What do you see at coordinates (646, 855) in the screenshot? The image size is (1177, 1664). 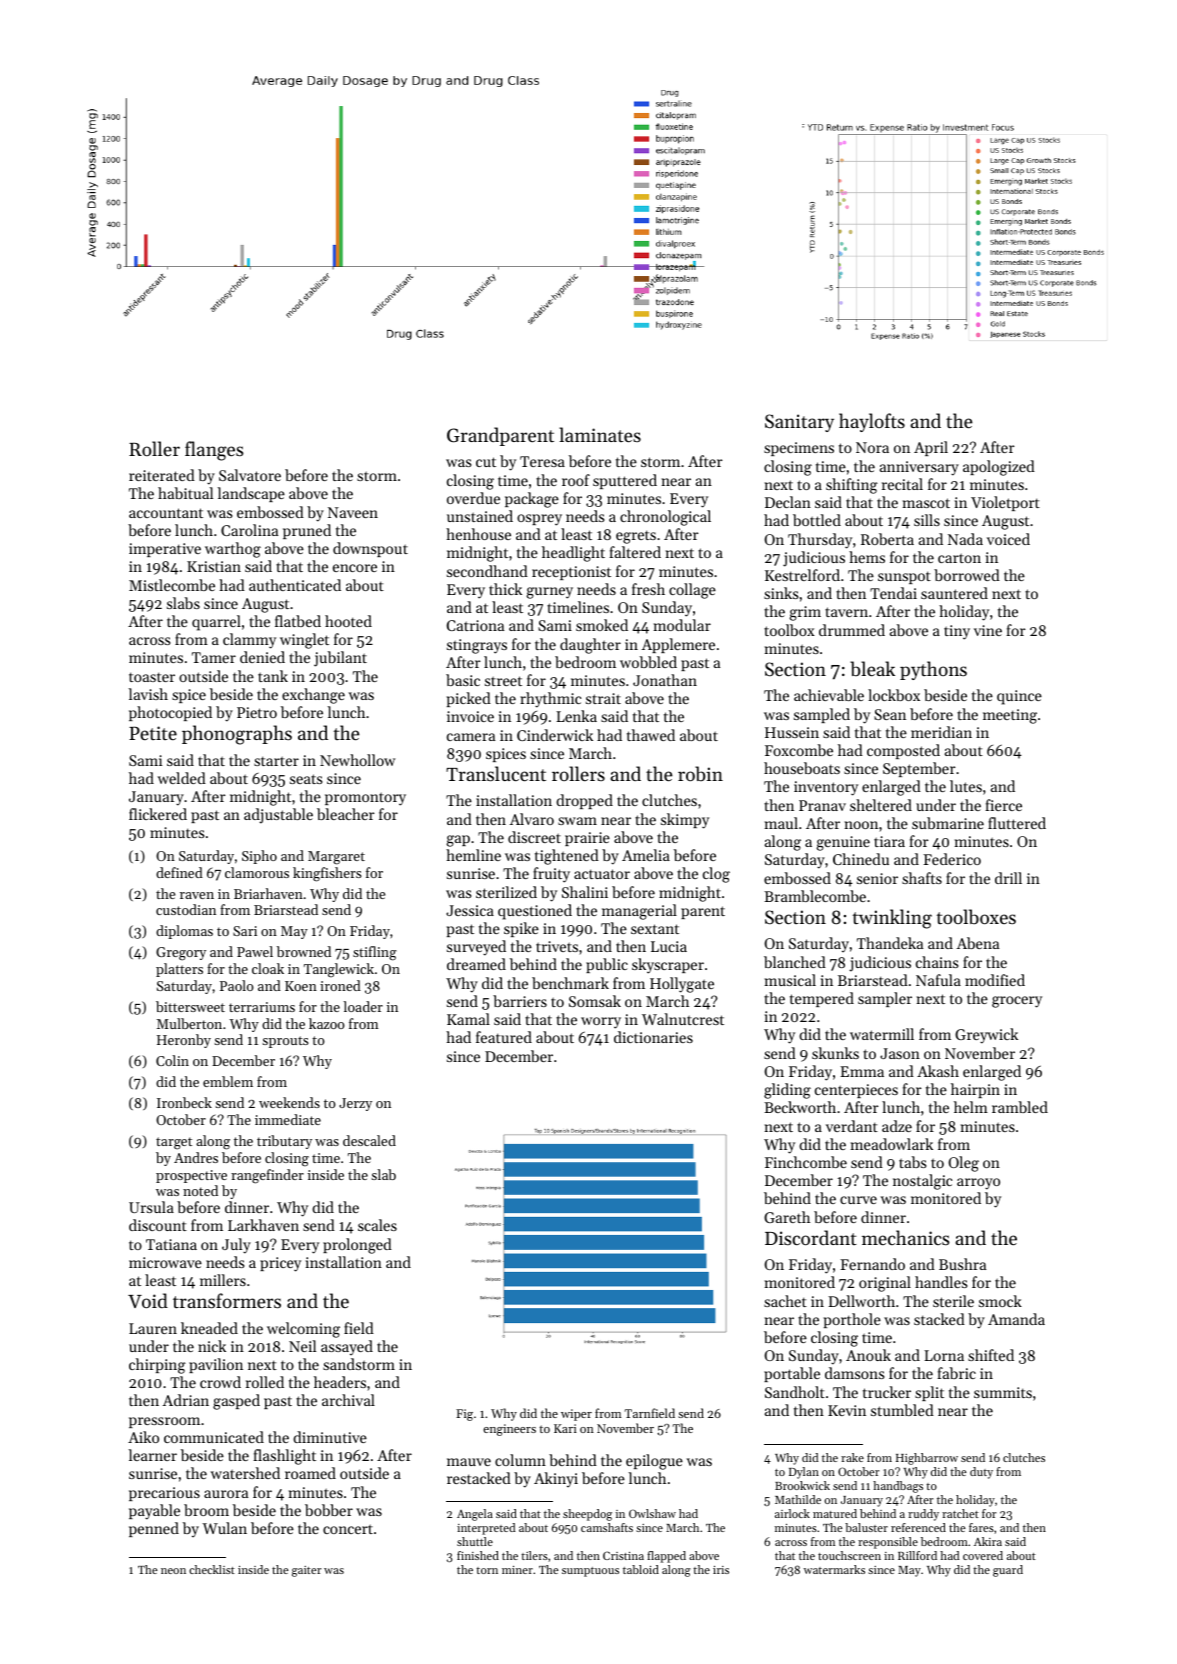 I see `Amelia` at bounding box center [646, 855].
